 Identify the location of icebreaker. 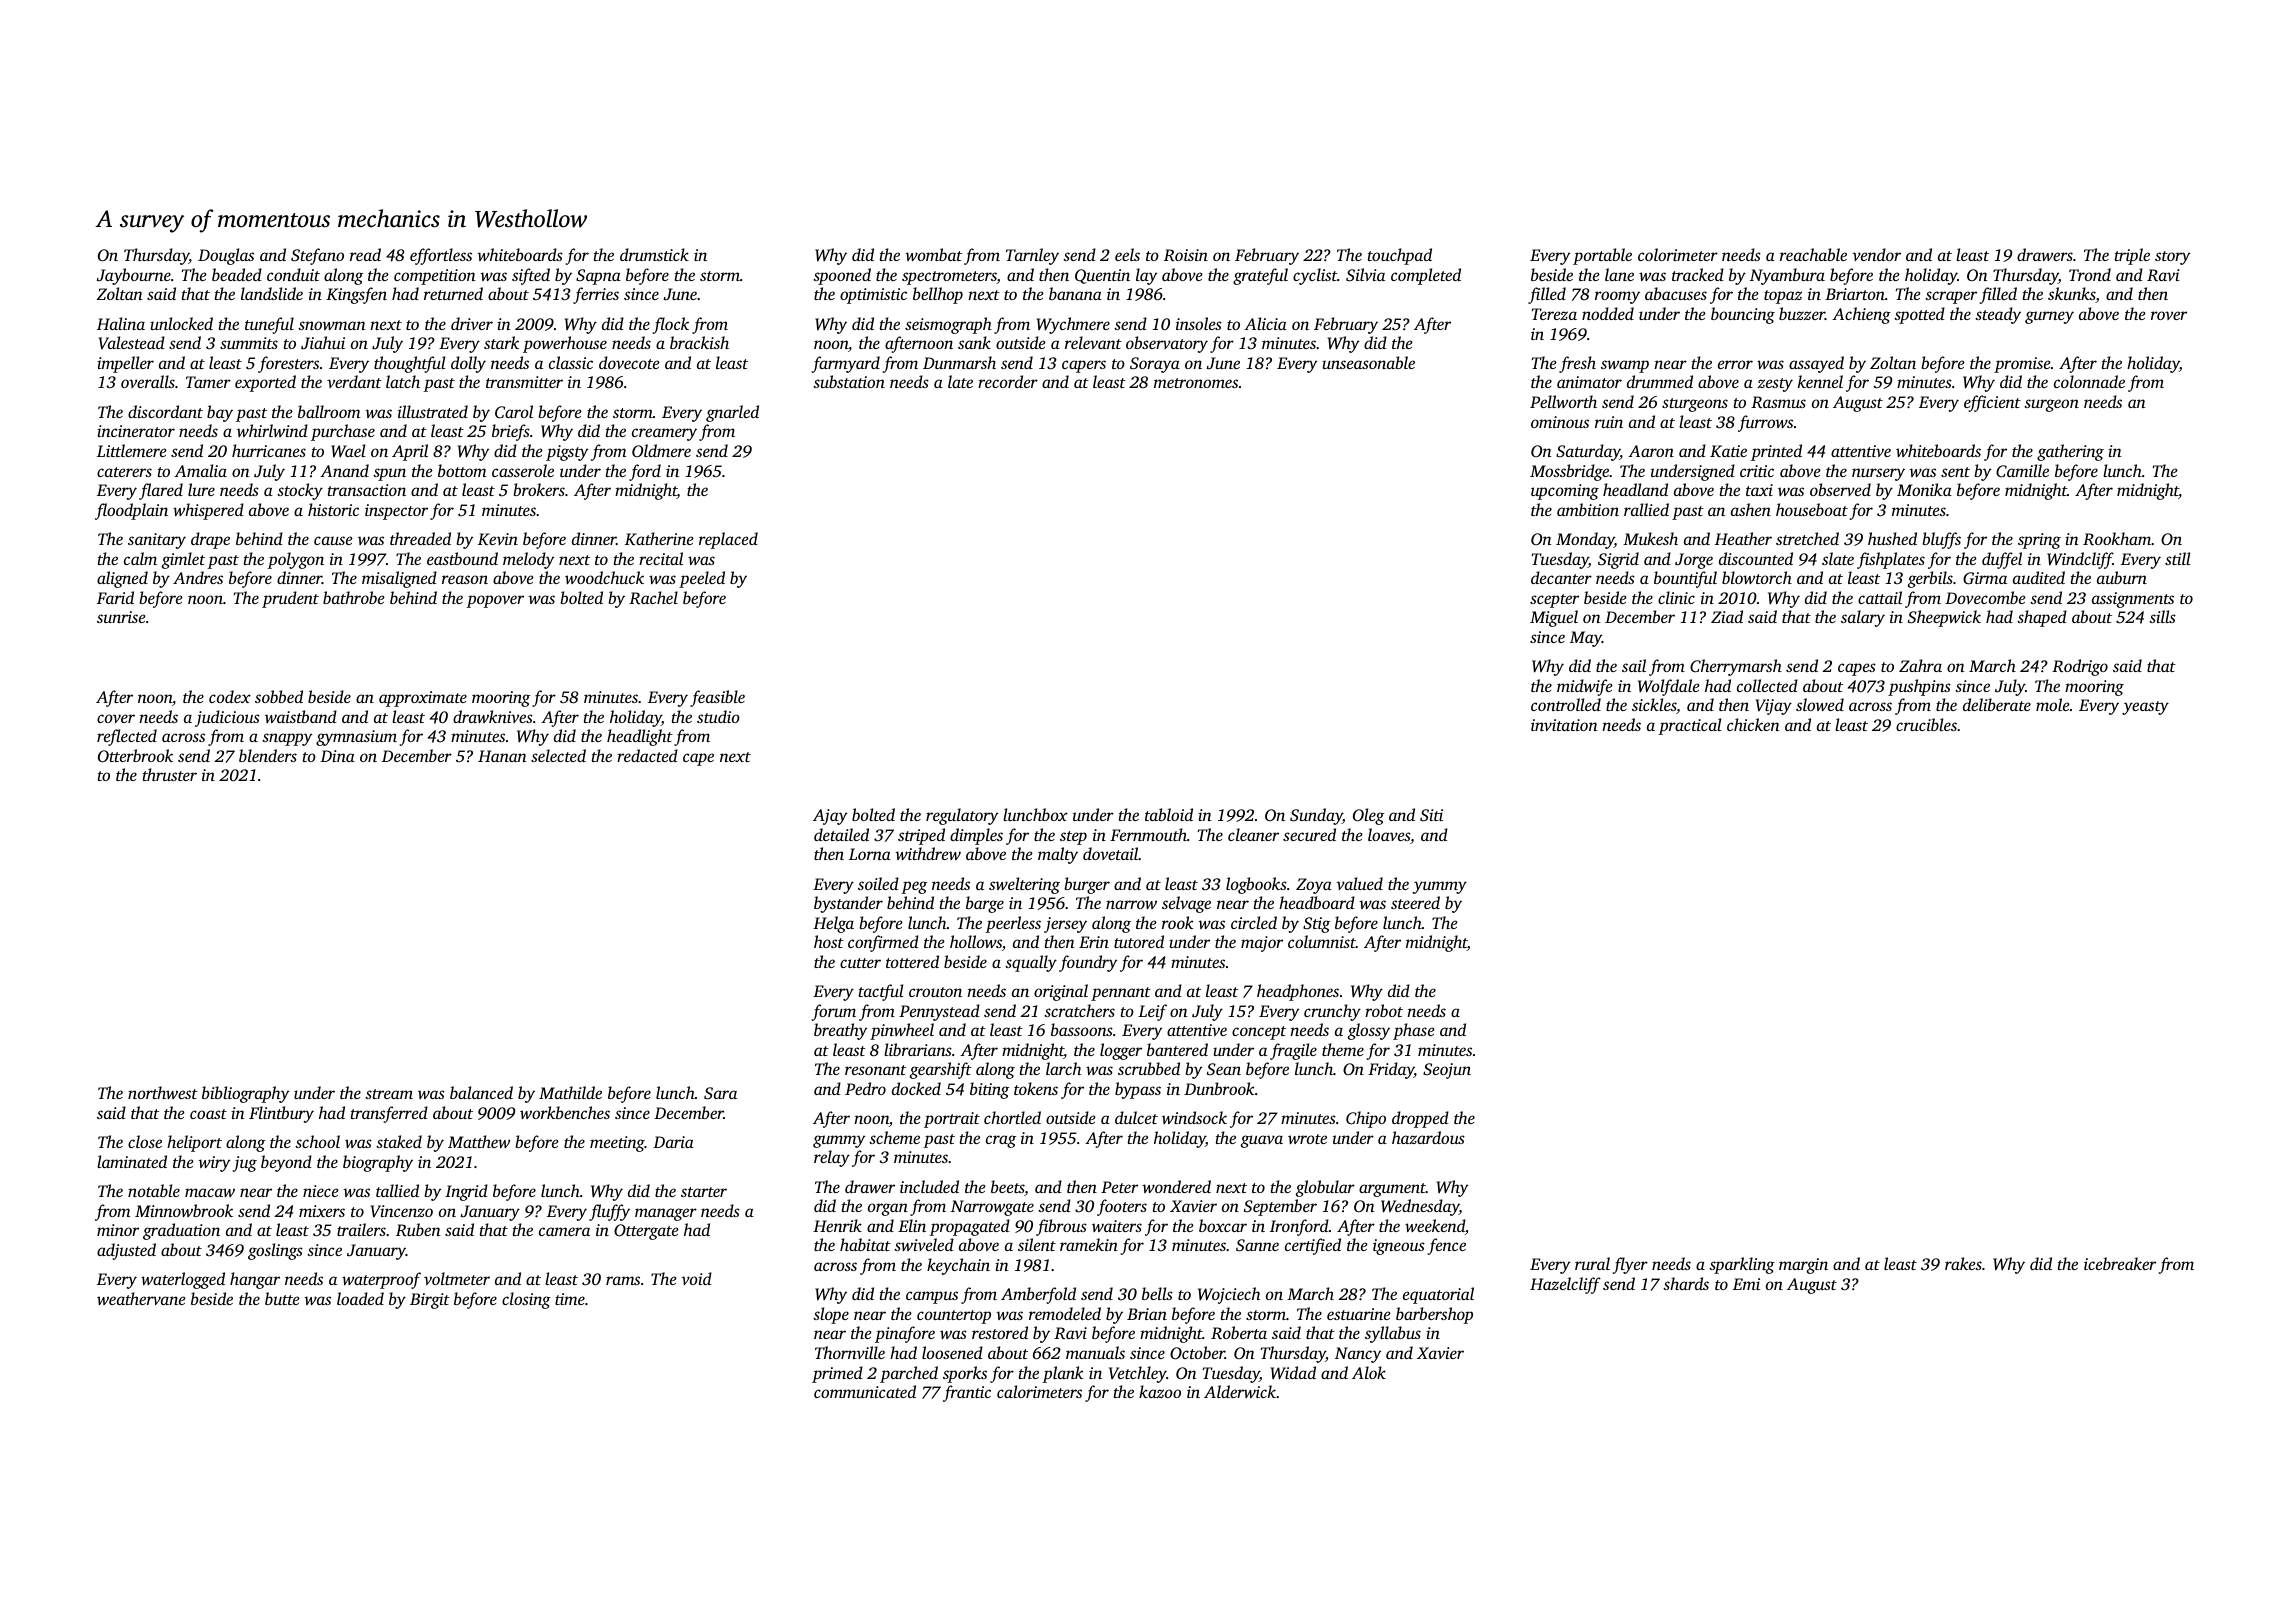
(2120, 1263).
